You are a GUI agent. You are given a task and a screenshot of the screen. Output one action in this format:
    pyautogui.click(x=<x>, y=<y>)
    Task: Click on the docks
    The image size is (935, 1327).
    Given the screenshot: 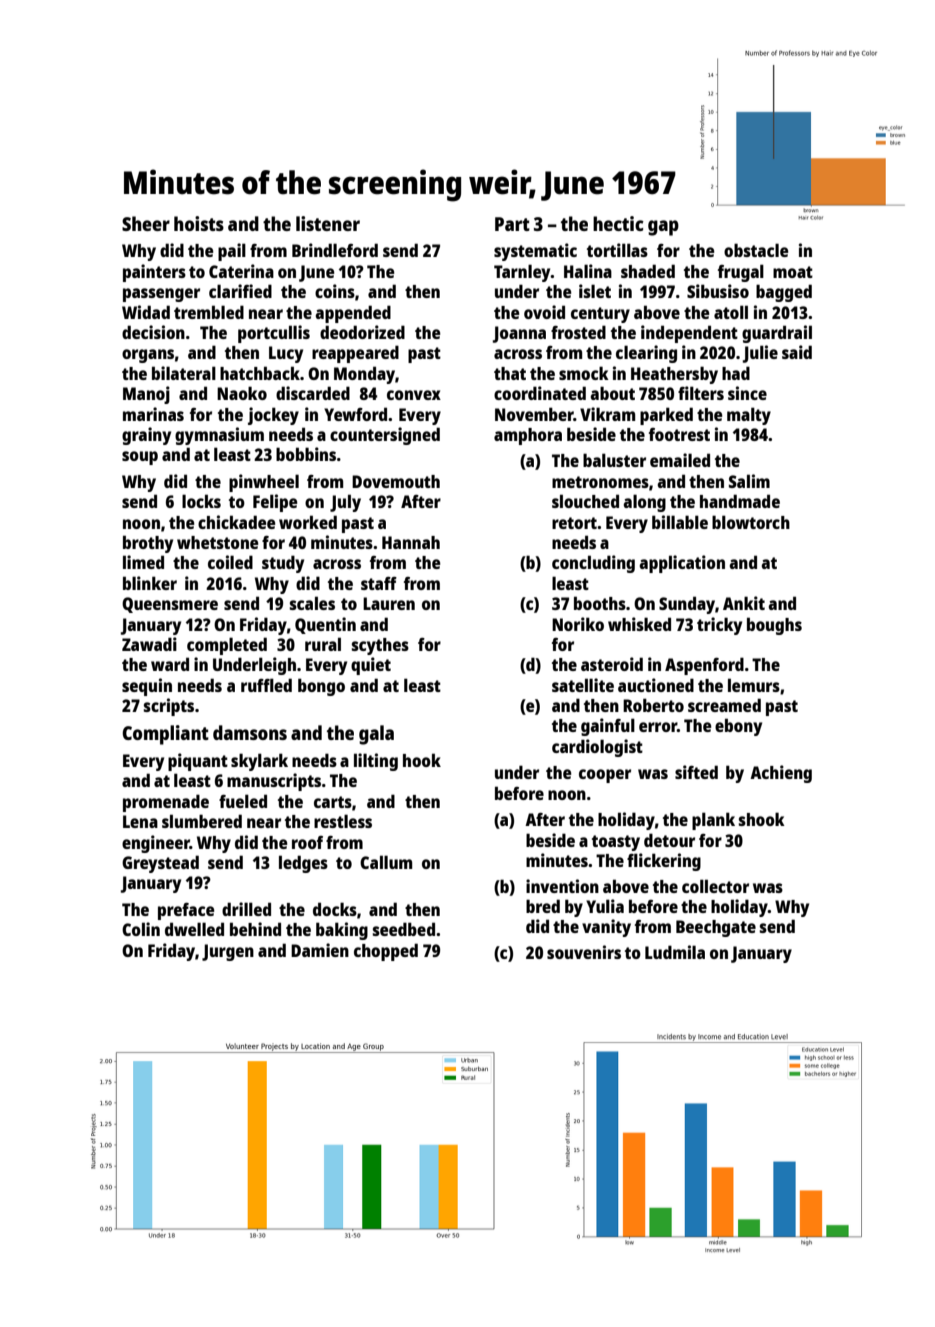 What is the action you would take?
    pyautogui.click(x=335, y=909)
